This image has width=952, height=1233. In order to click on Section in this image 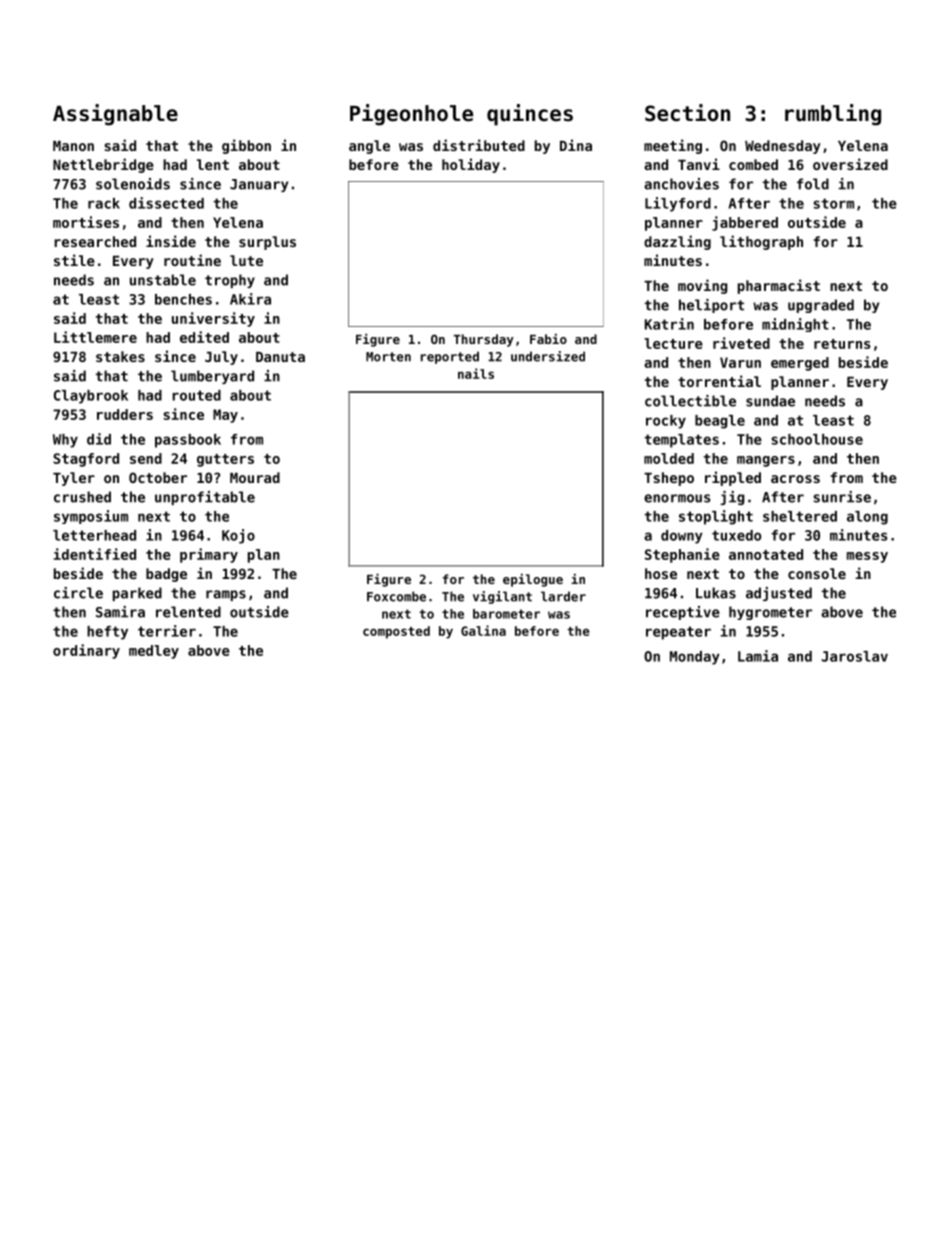, I will do `click(687, 113)`.
